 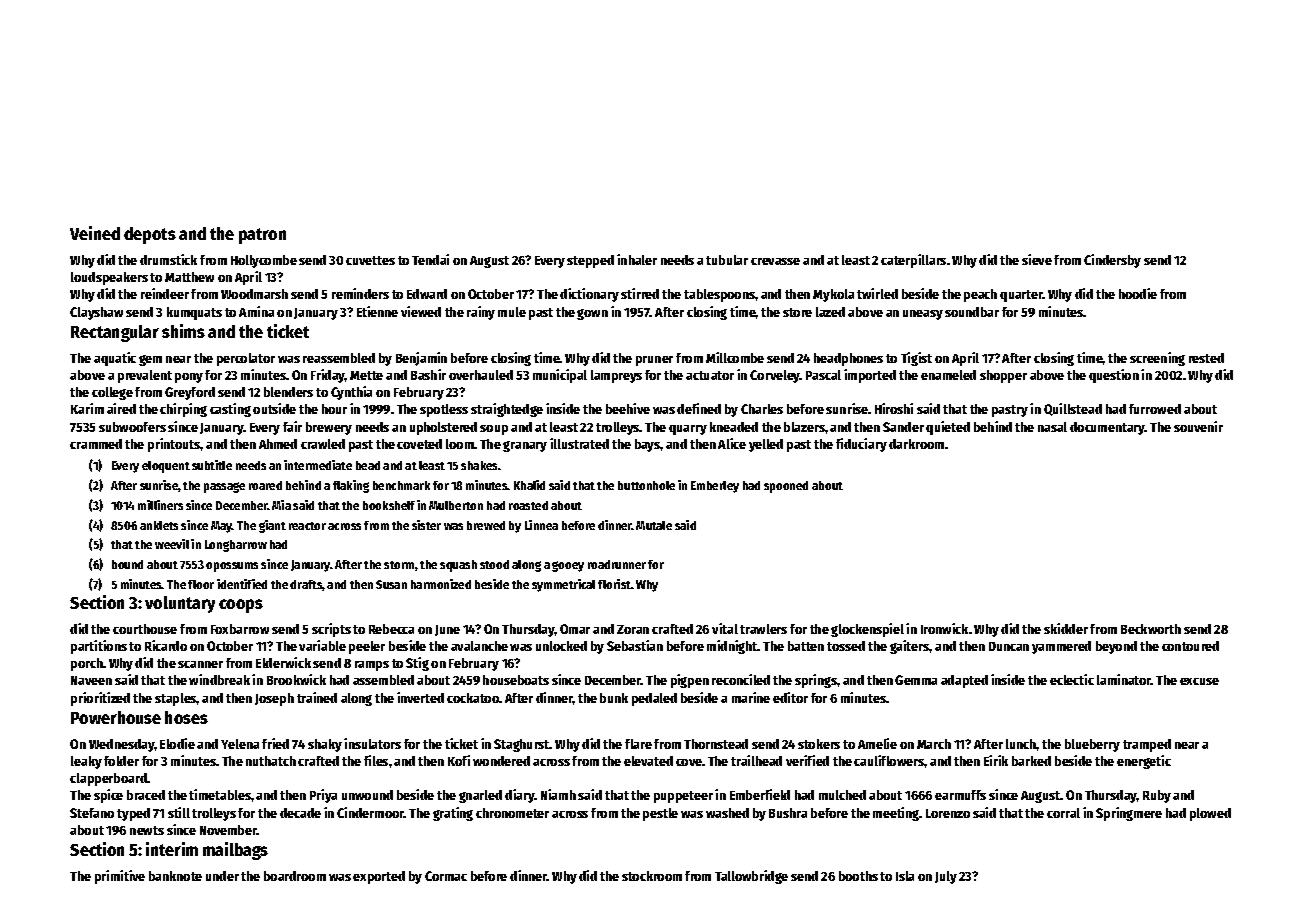 I want to click on interim, so click(x=172, y=849).
